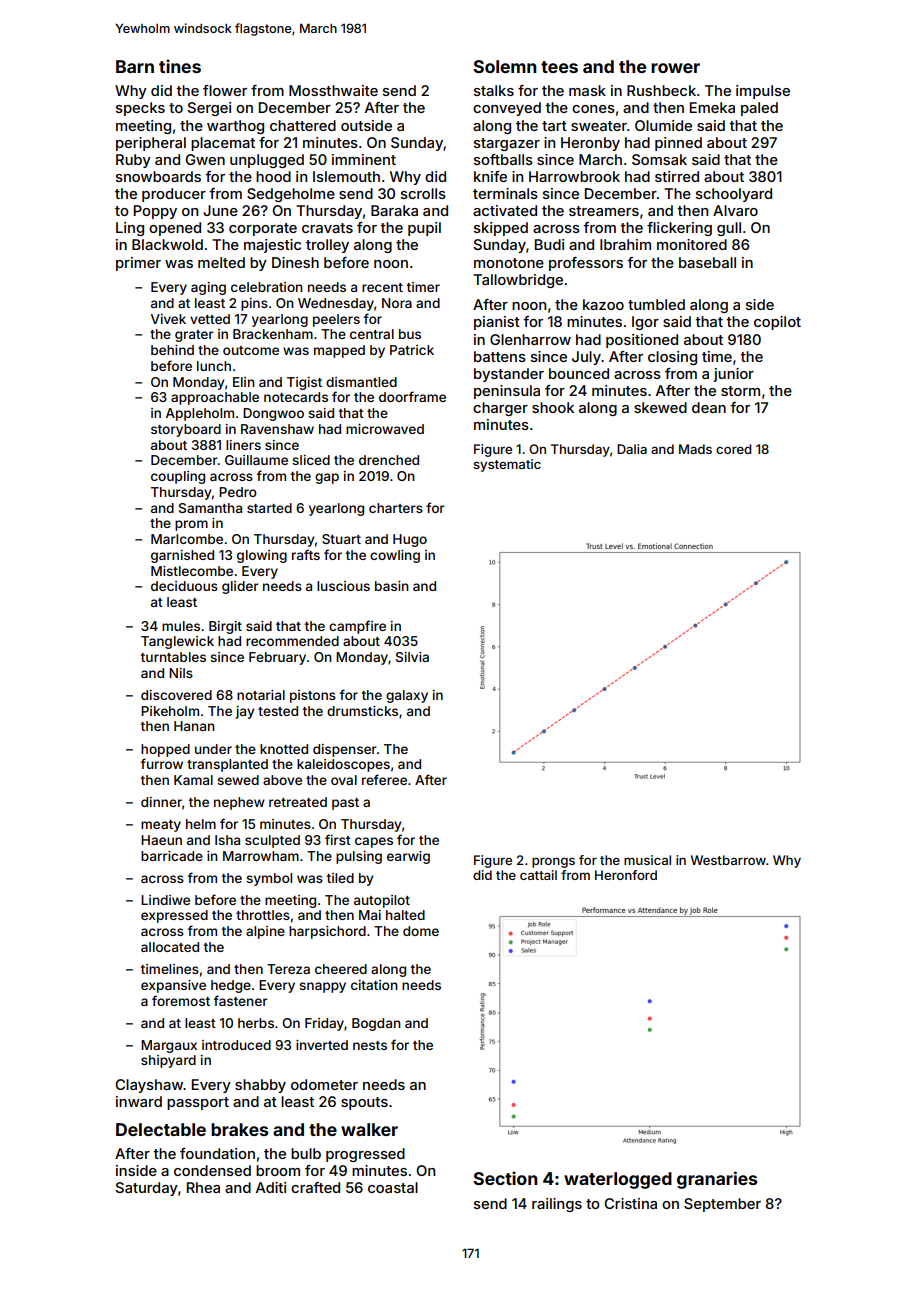 The width and height of the document is (924, 1308). What do you see at coordinates (675, 68) in the document?
I see `rower` at bounding box center [675, 68].
